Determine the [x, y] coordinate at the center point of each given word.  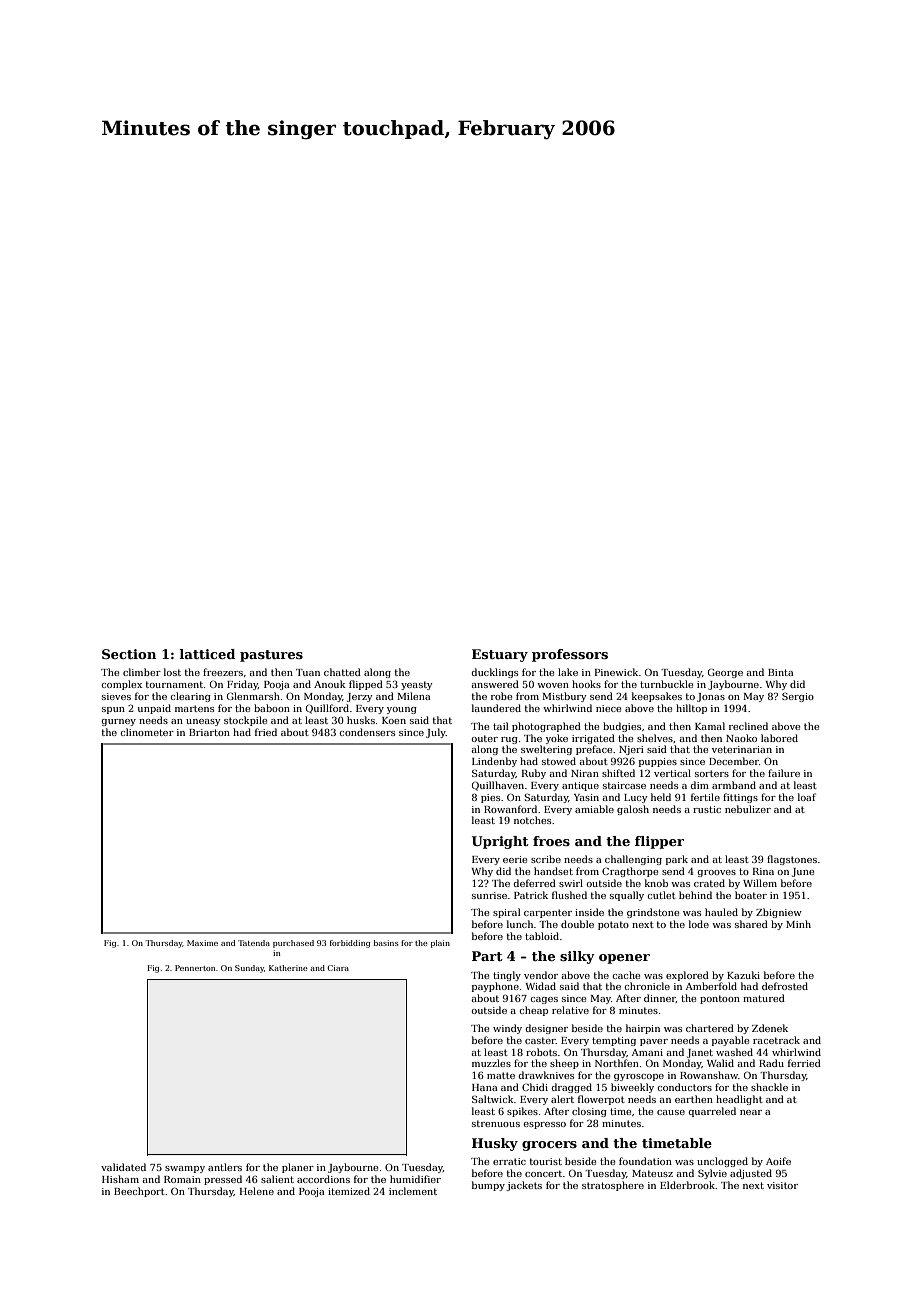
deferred [534, 883]
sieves [116, 696]
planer [298, 1168]
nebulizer [748, 809]
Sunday [249, 969]
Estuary [500, 655]
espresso [544, 1125]
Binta [781, 672]
